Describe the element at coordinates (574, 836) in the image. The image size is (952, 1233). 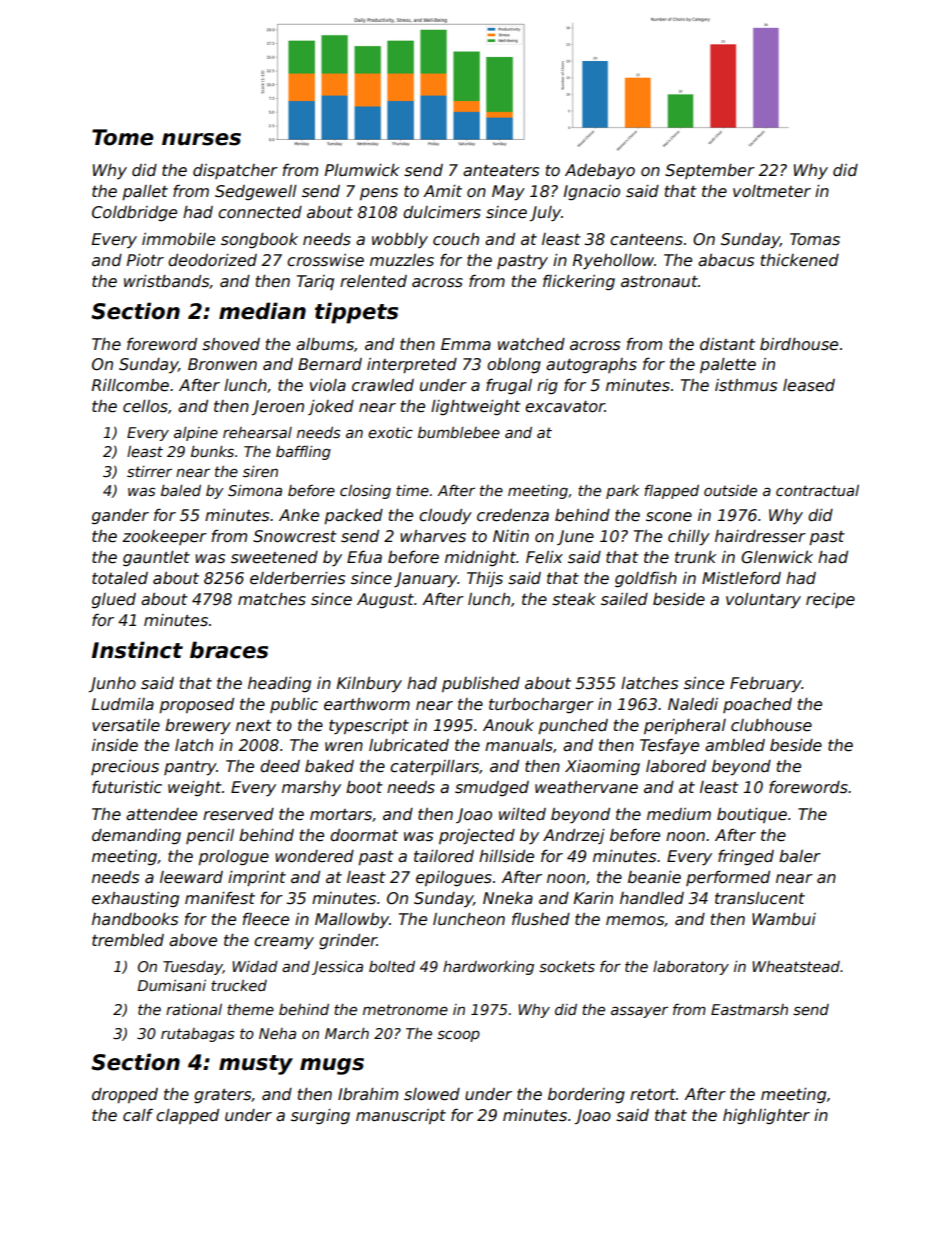
I see `Andrzej` at that location.
